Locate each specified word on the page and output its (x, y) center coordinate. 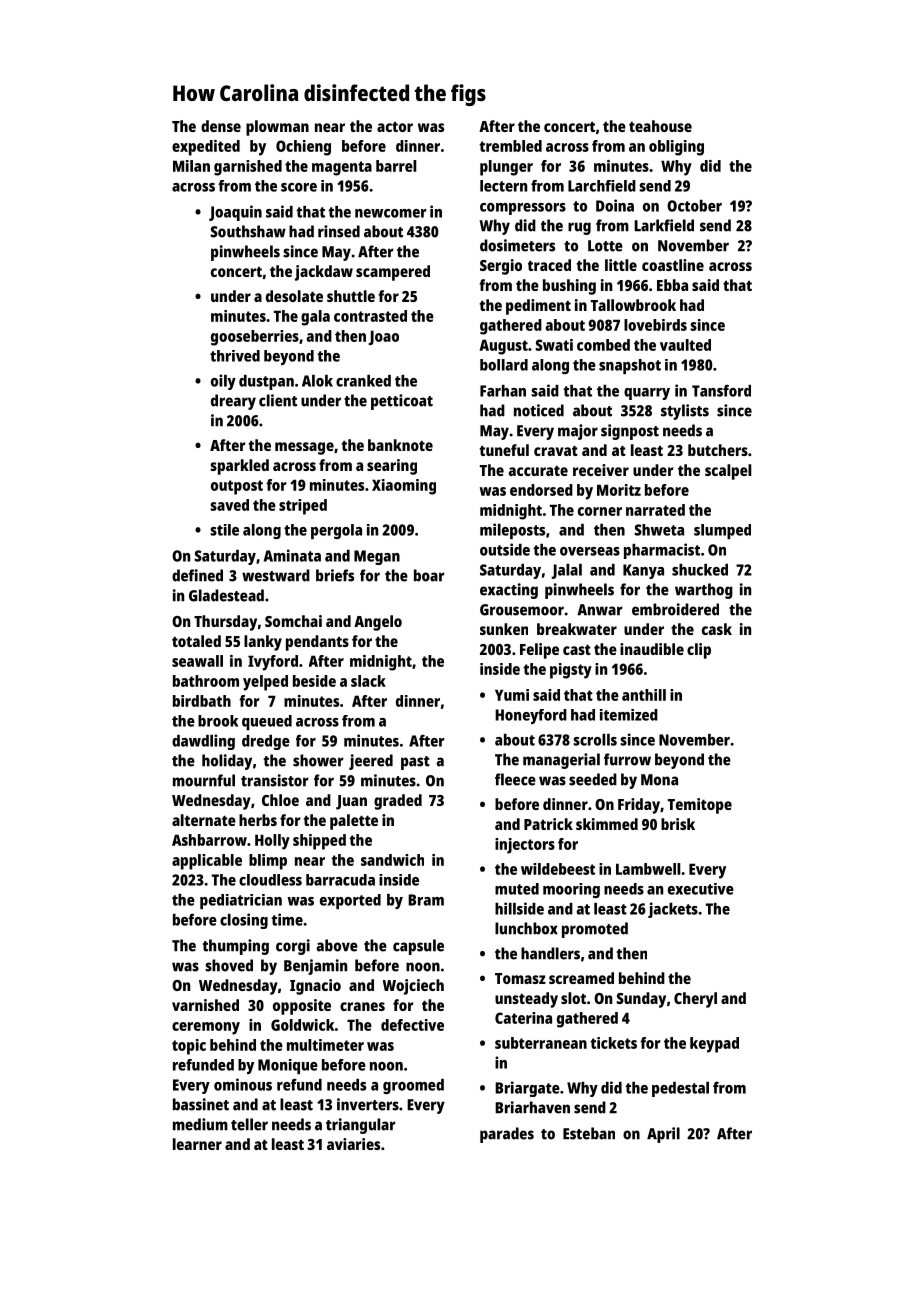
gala (315, 318)
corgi (293, 947)
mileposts (512, 531)
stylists (685, 412)
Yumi (512, 695)
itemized (629, 715)
